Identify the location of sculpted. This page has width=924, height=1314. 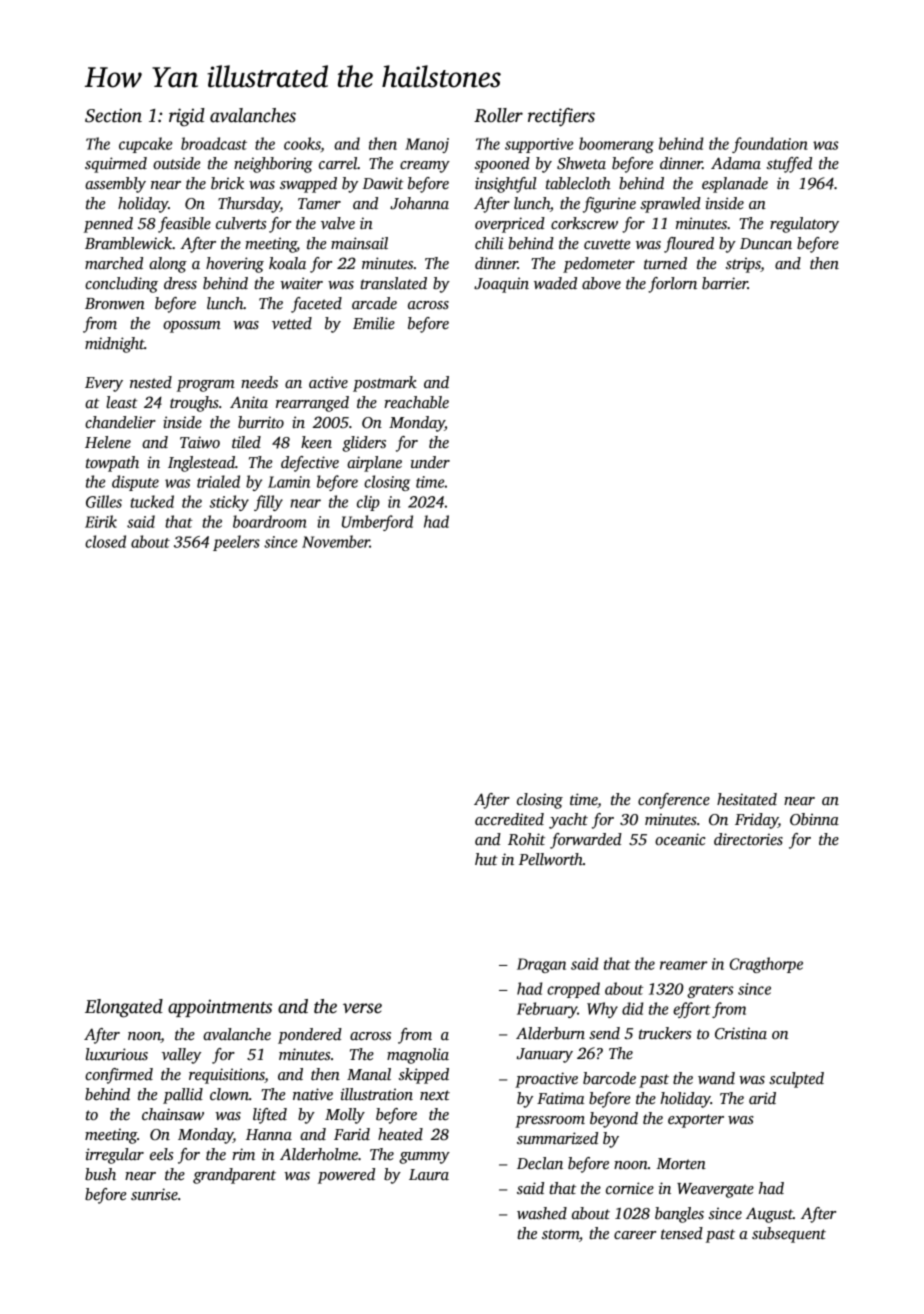
(796, 1080).
